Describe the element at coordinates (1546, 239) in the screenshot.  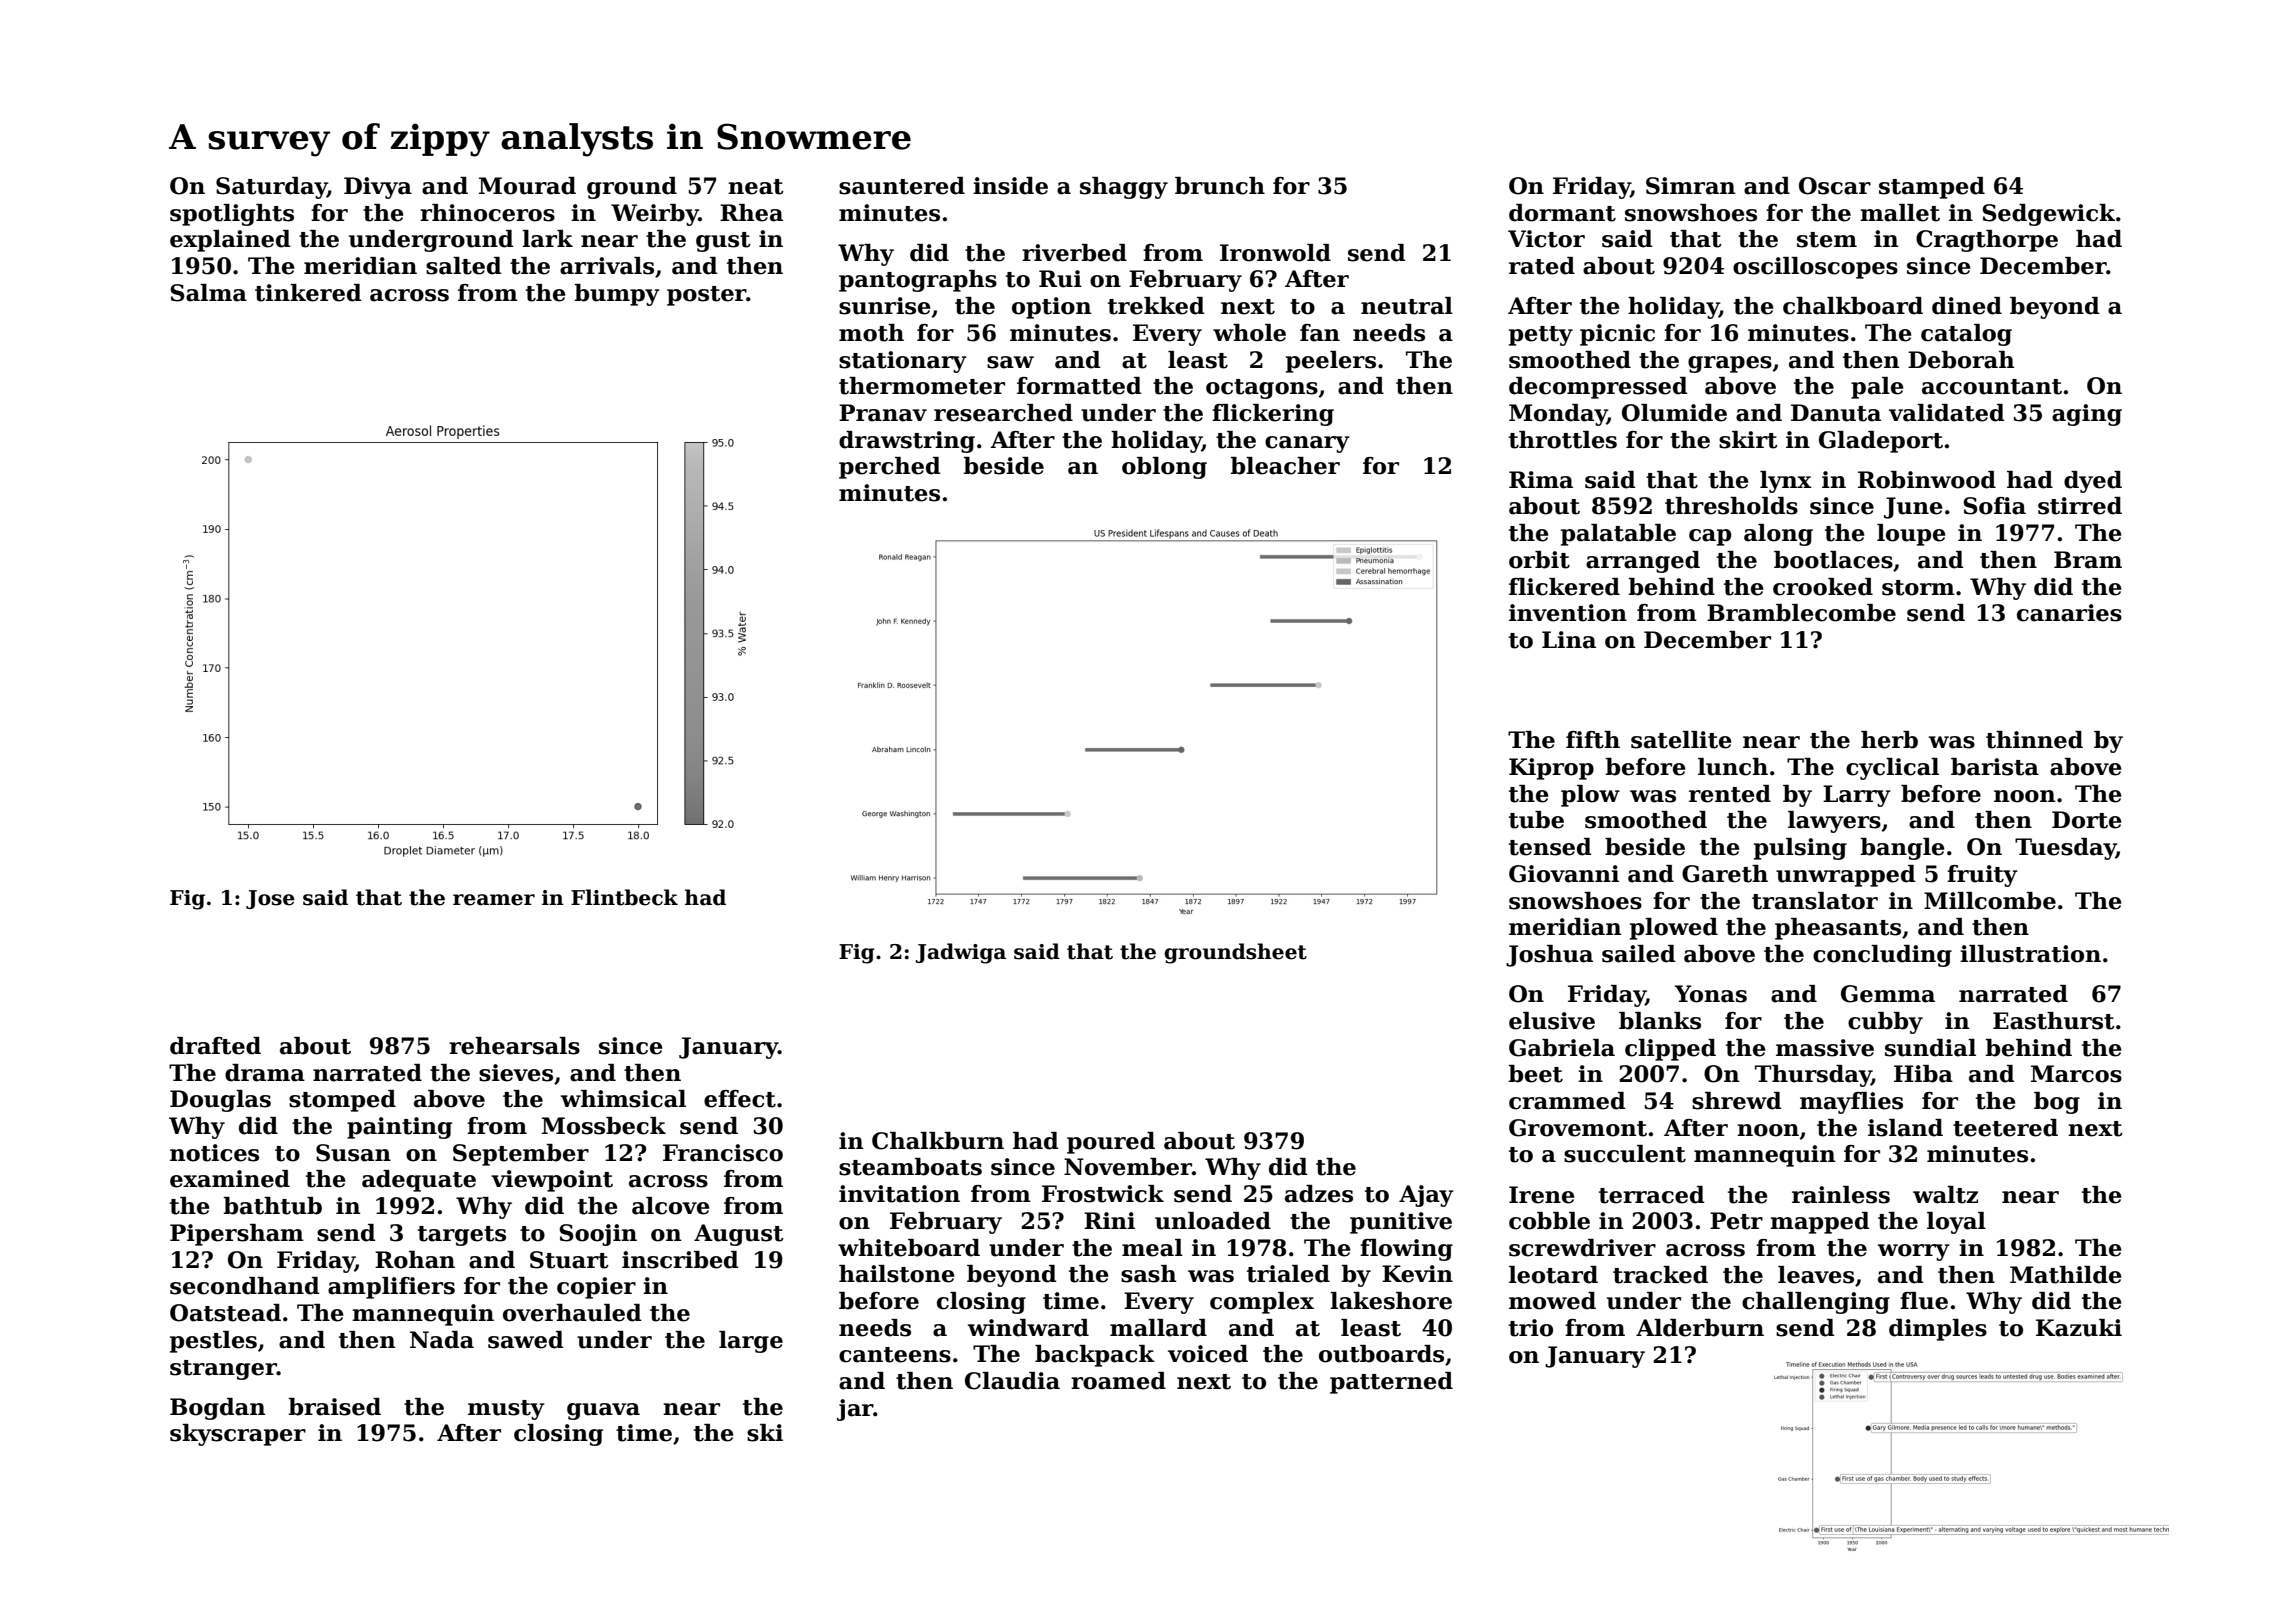
I see `Victor` at that location.
